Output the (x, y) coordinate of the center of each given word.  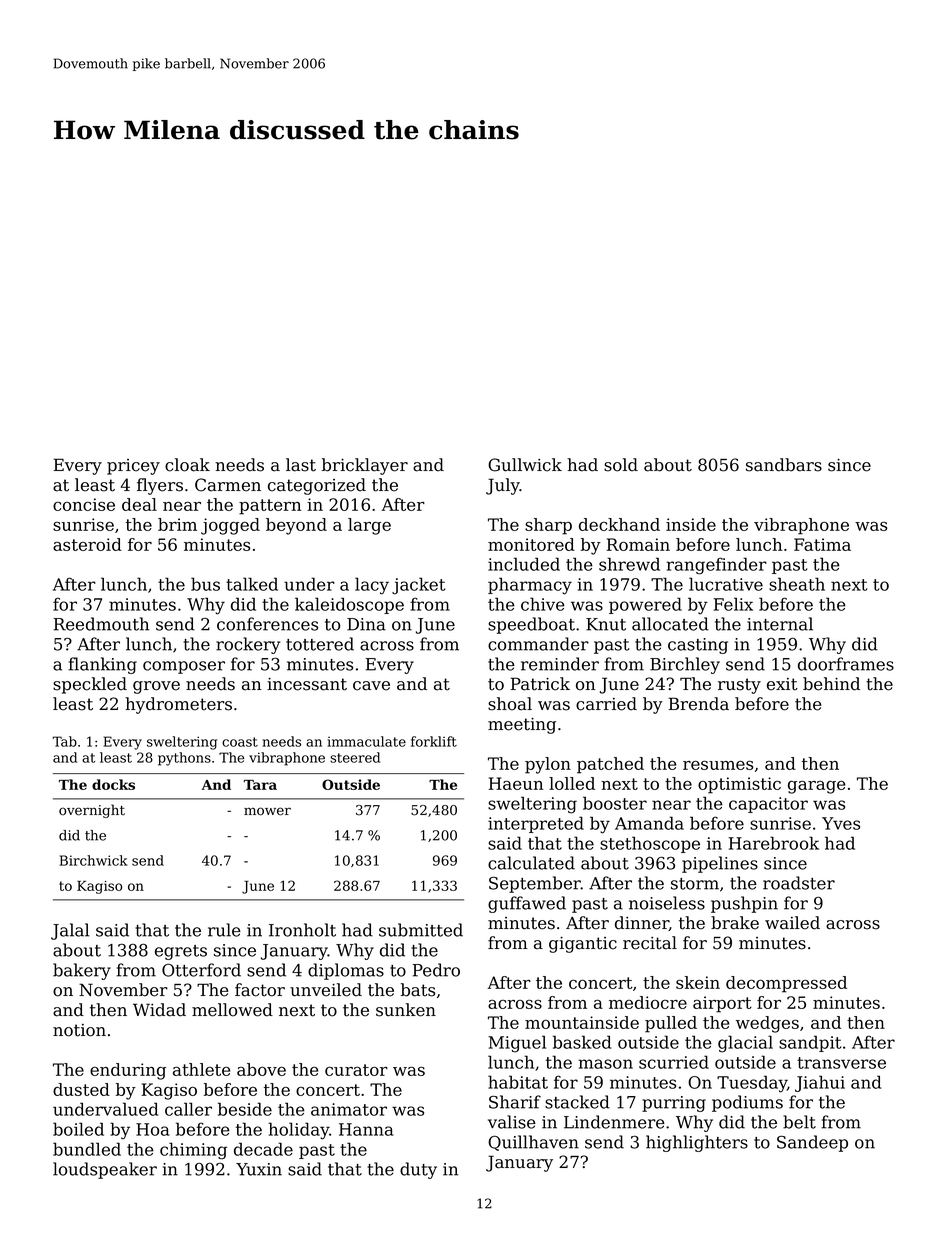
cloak (187, 465)
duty (418, 1170)
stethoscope (650, 844)
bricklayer (365, 466)
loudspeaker (105, 1170)
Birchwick (93, 860)
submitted (421, 930)
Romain (638, 544)
